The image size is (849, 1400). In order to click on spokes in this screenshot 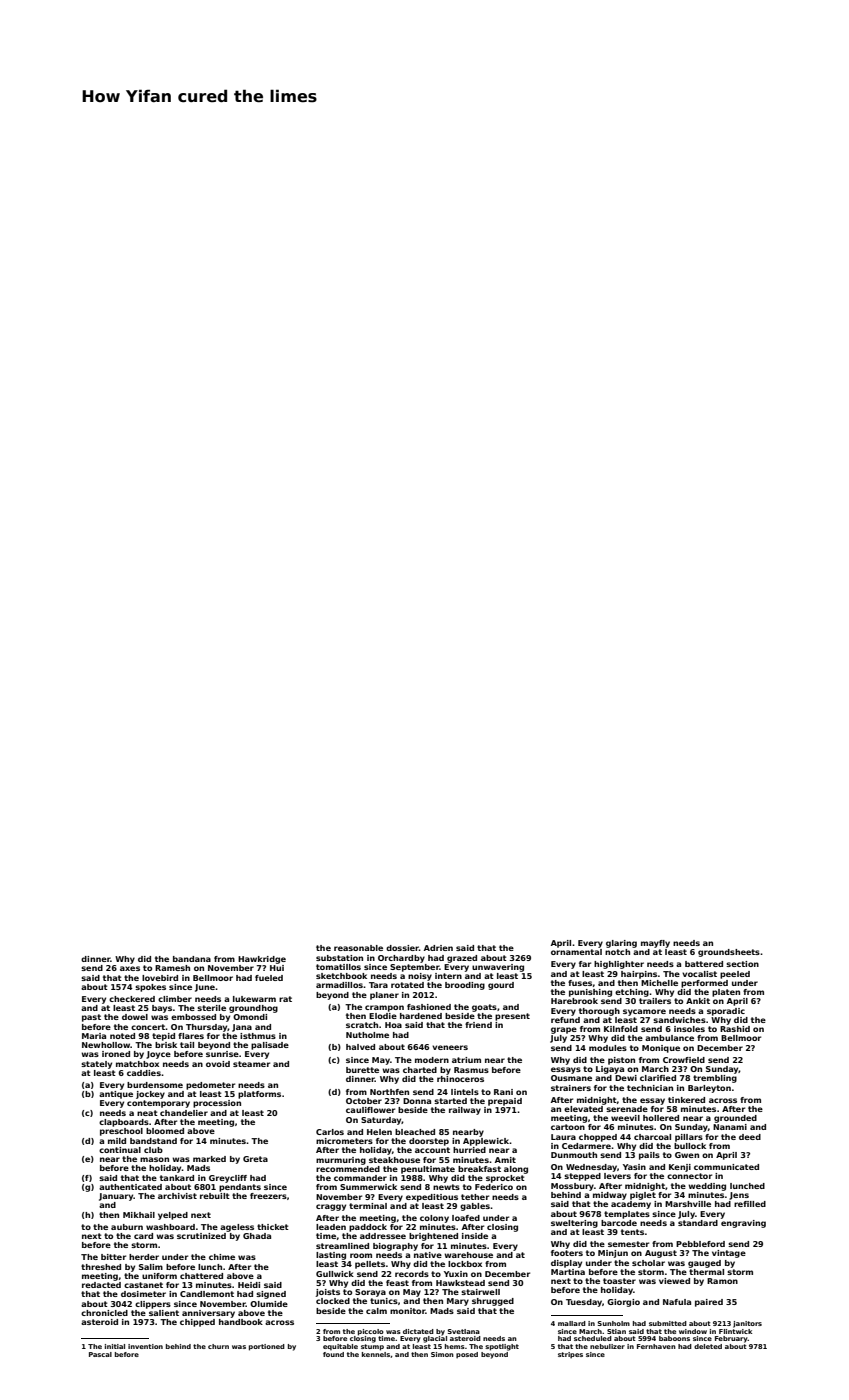, I will do `click(150, 988)`.
